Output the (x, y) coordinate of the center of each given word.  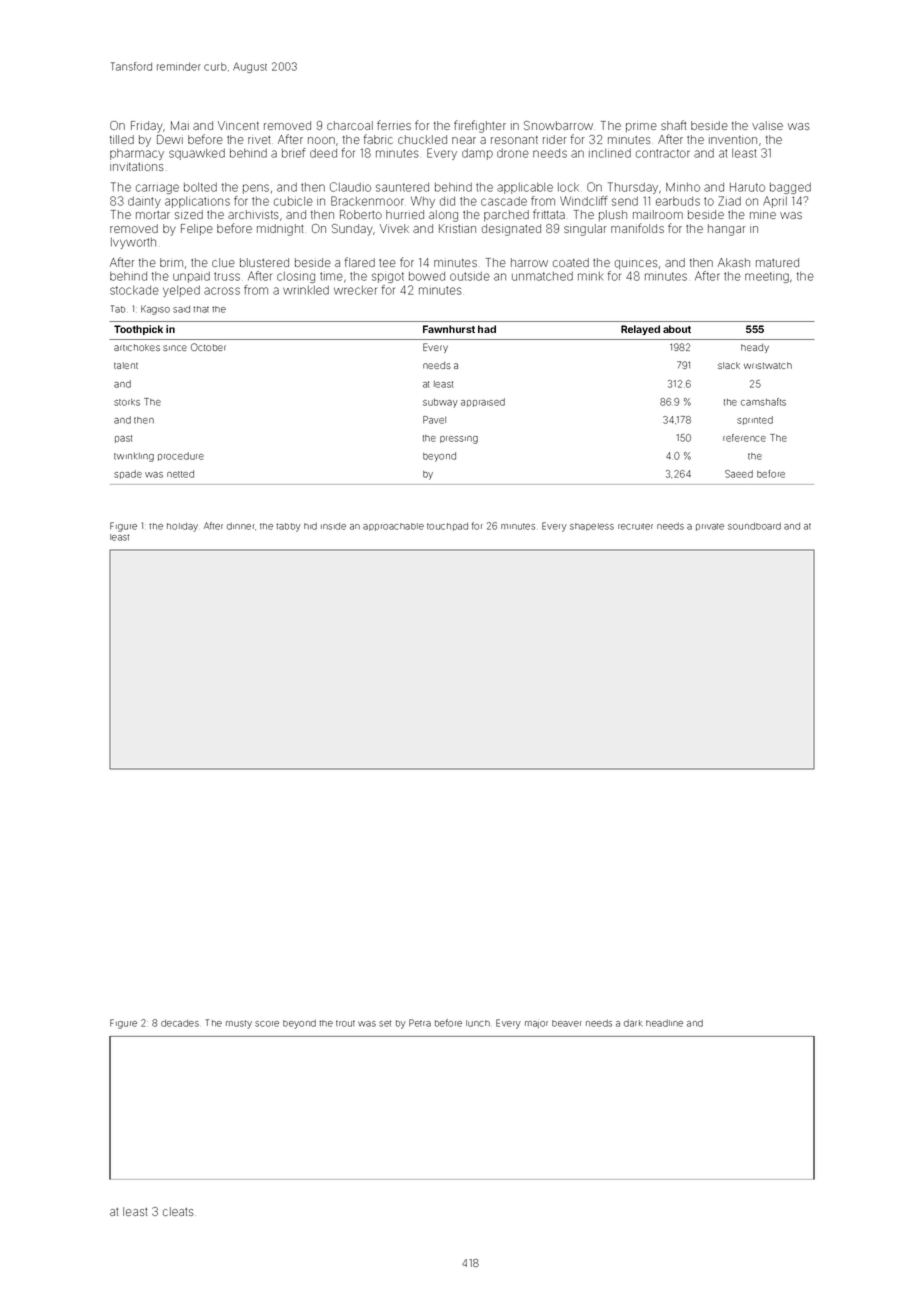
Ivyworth (133, 243)
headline (664, 1023)
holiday (182, 527)
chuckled (422, 139)
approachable (393, 527)
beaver (566, 1023)
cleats (178, 1211)
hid (310, 526)
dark (633, 1023)
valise (767, 125)
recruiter (635, 526)
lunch (478, 1023)
